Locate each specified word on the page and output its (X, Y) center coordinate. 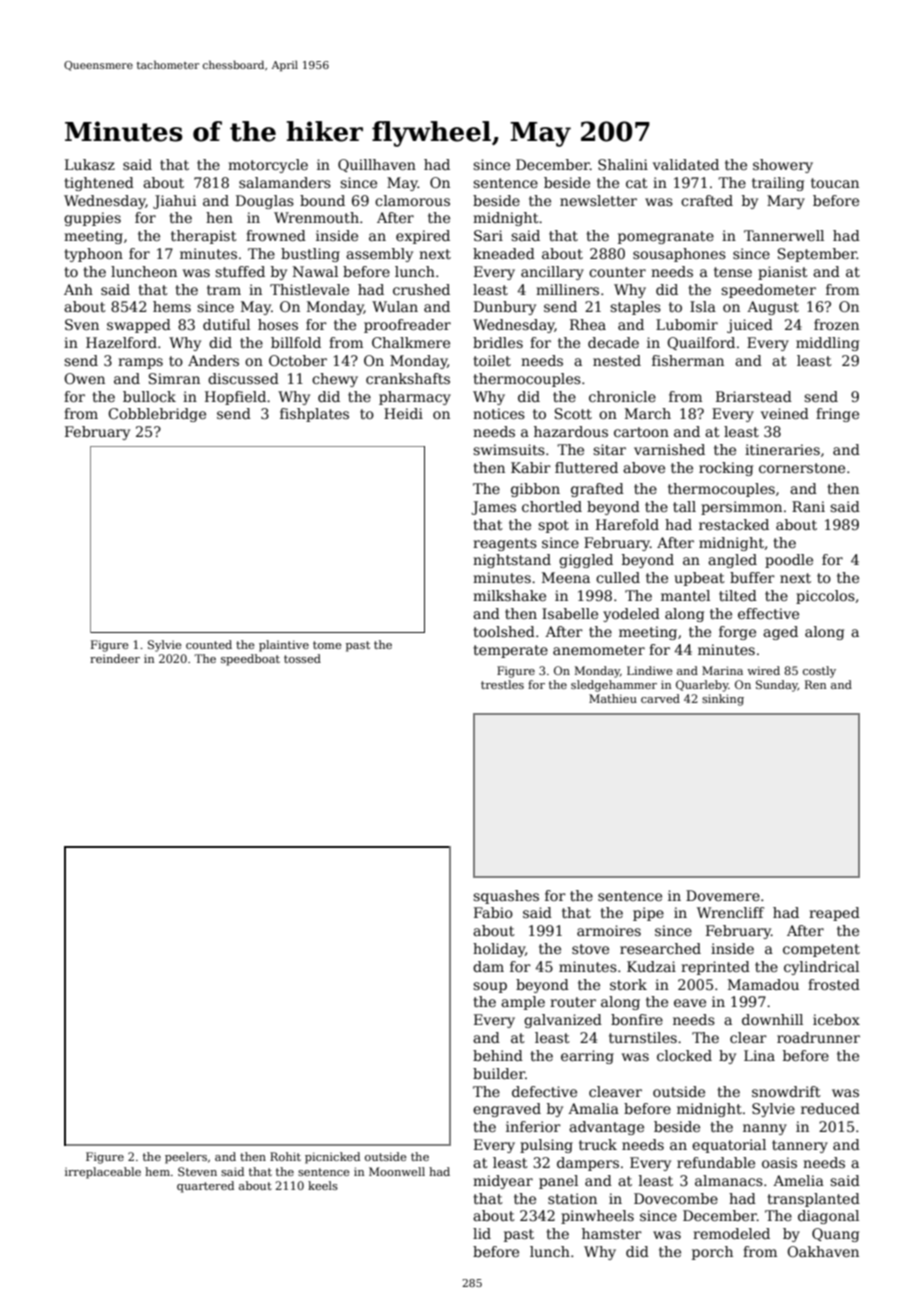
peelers (186, 1158)
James (493, 508)
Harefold (627, 524)
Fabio (493, 912)
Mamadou (763, 984)
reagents (505, 544)
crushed (421, 289)
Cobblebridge (157, 415)
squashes (506, 897)
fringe (837, 415)
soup (490, 987)
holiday (499, 950)
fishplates (314, 415)
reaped (834, 914)
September (817, 255)
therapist (204, 237)
